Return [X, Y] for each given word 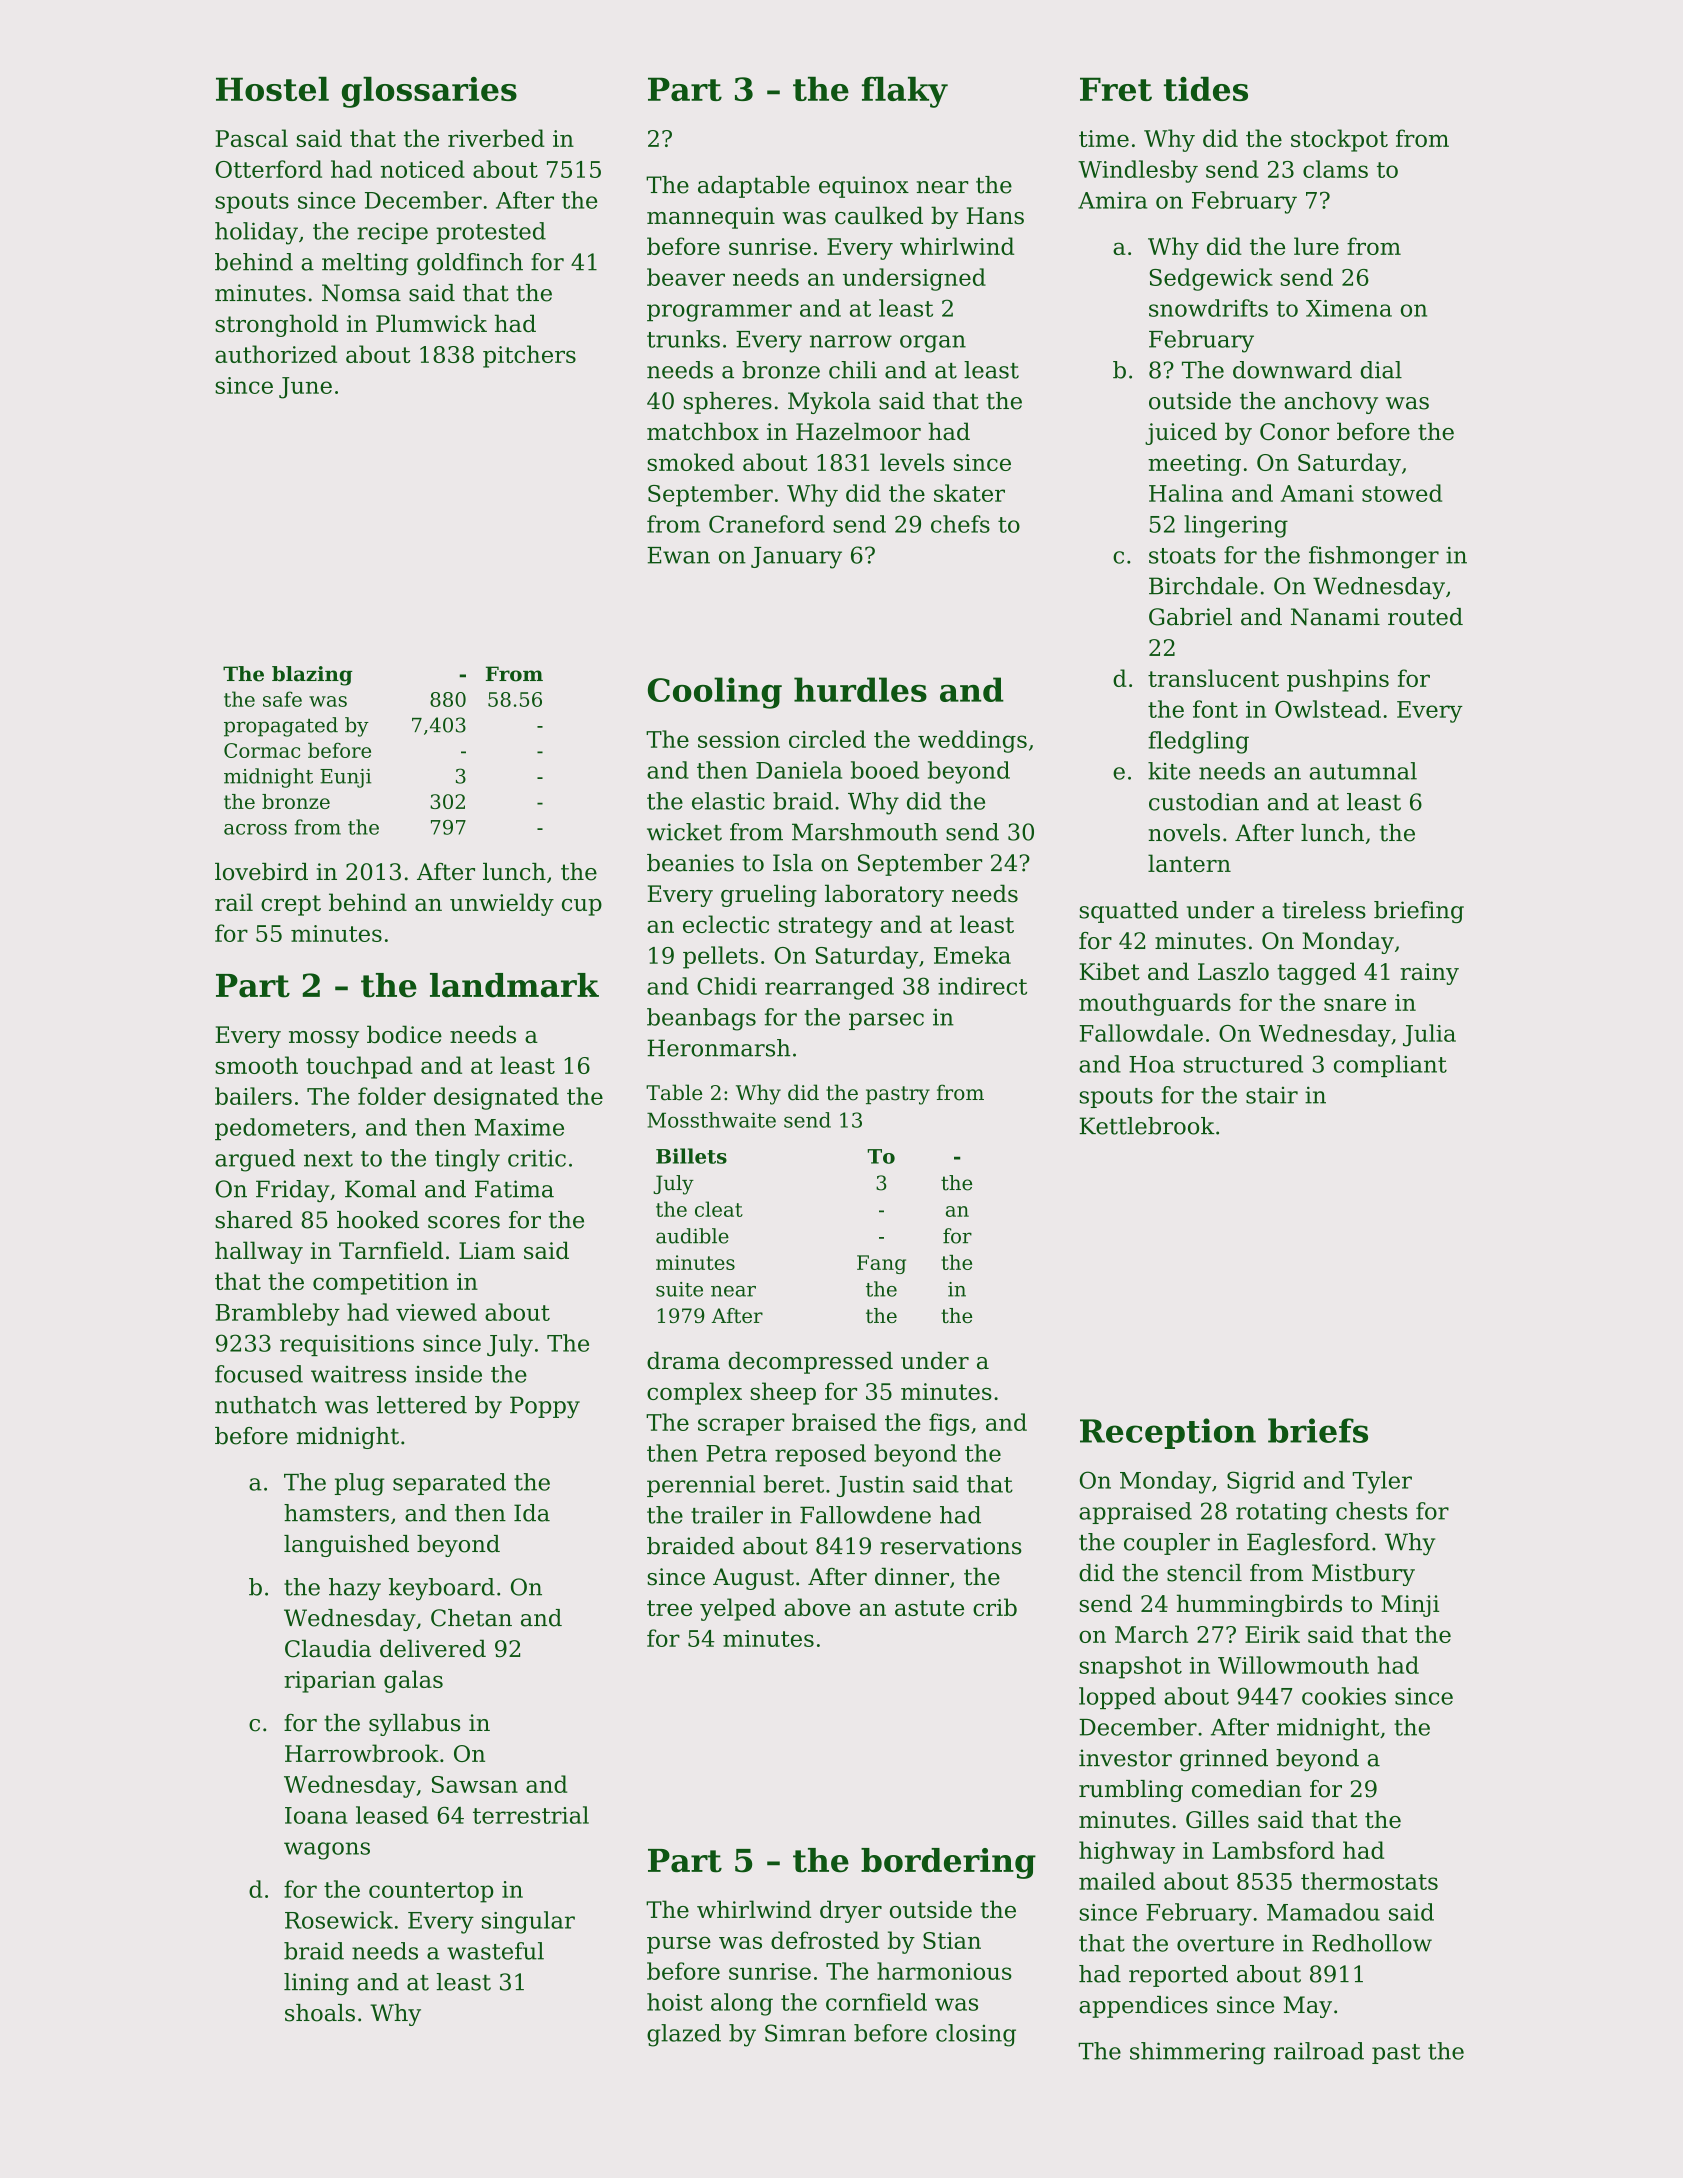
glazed [684, 2035]
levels [912, 462]
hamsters [336, 1513]
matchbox [703, 431]
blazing [312, 676]
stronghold [276, 325]
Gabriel [1190, 617]
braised [834, 1422]
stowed [1402, 493]
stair [1272, 1095]
